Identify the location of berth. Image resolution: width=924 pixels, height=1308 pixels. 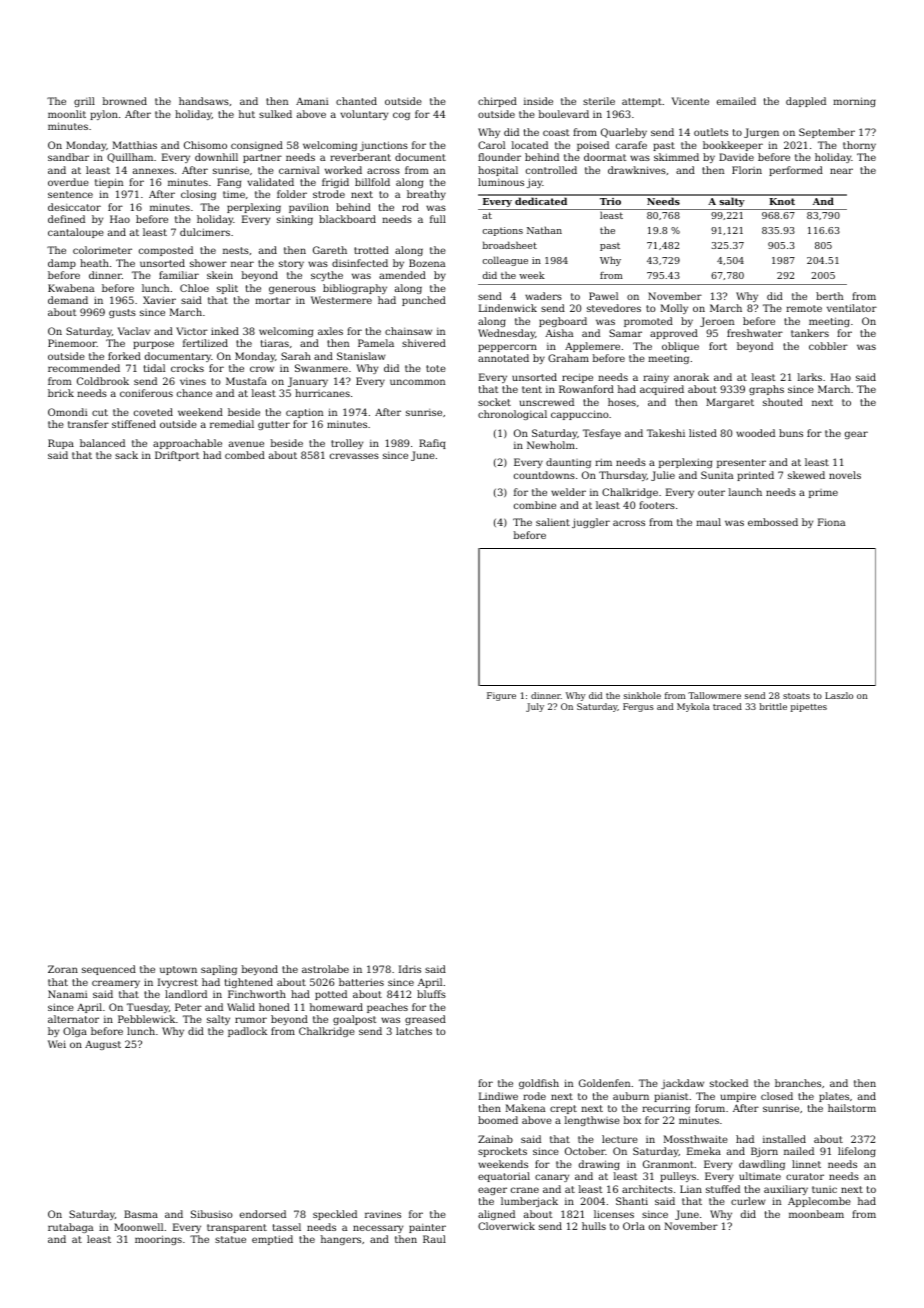
(829, 296).
